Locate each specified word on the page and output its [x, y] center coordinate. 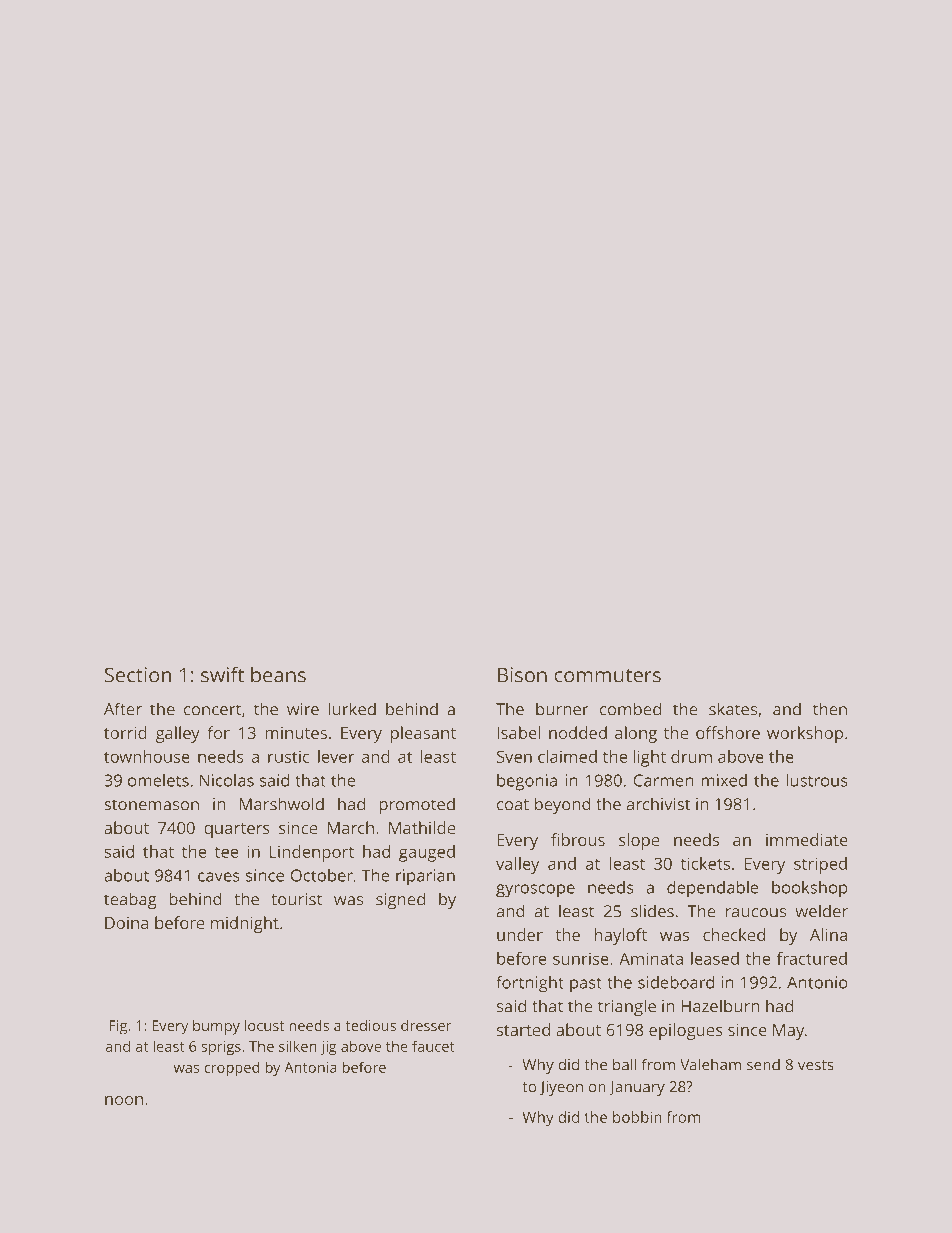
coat [513, 805]
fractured [812, 958]
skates [733, 709]
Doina [126, 923]
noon [124, 1100]
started [523, 1029]
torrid [125, 732]
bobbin [637, 1117]
